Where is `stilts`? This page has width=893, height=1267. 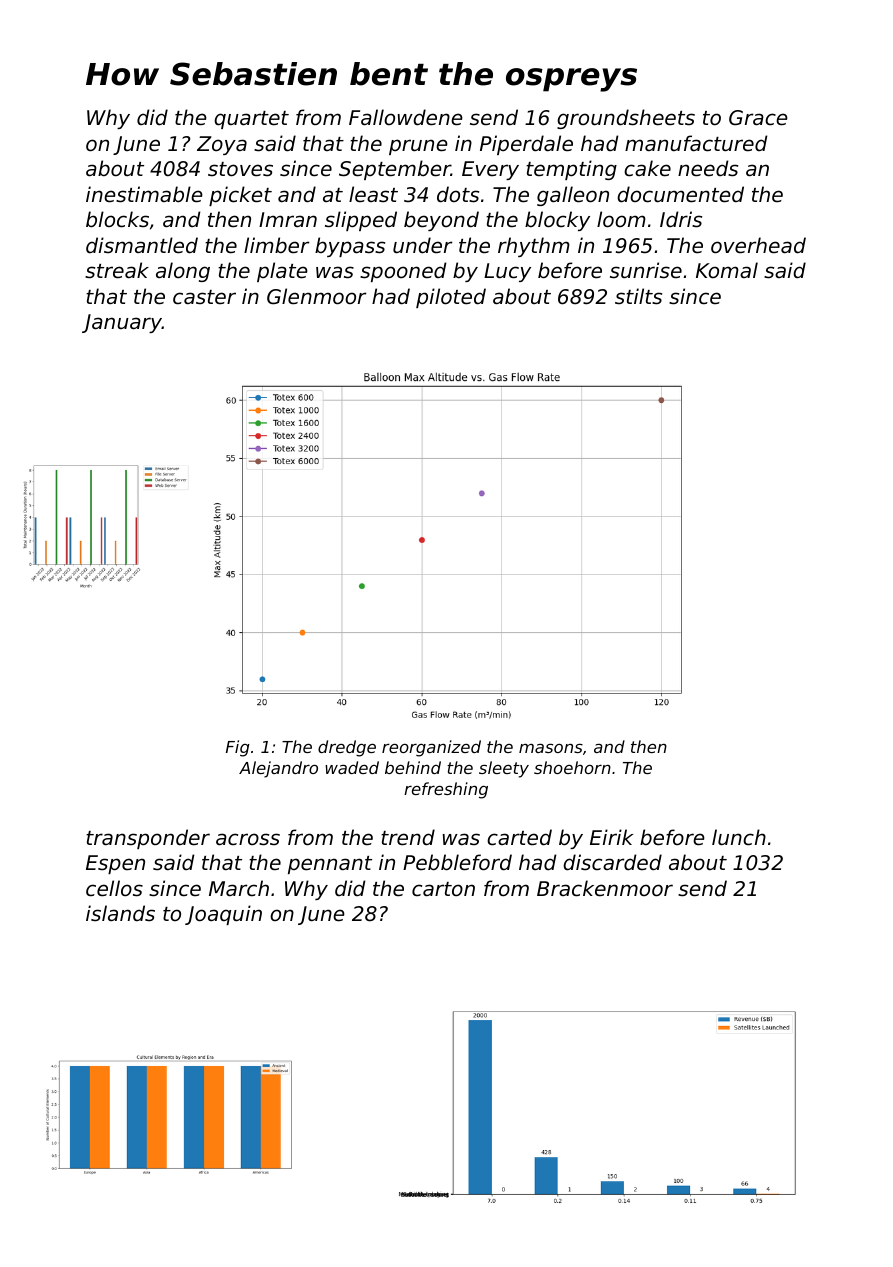 stilts is located at coordinates (638, 296).
